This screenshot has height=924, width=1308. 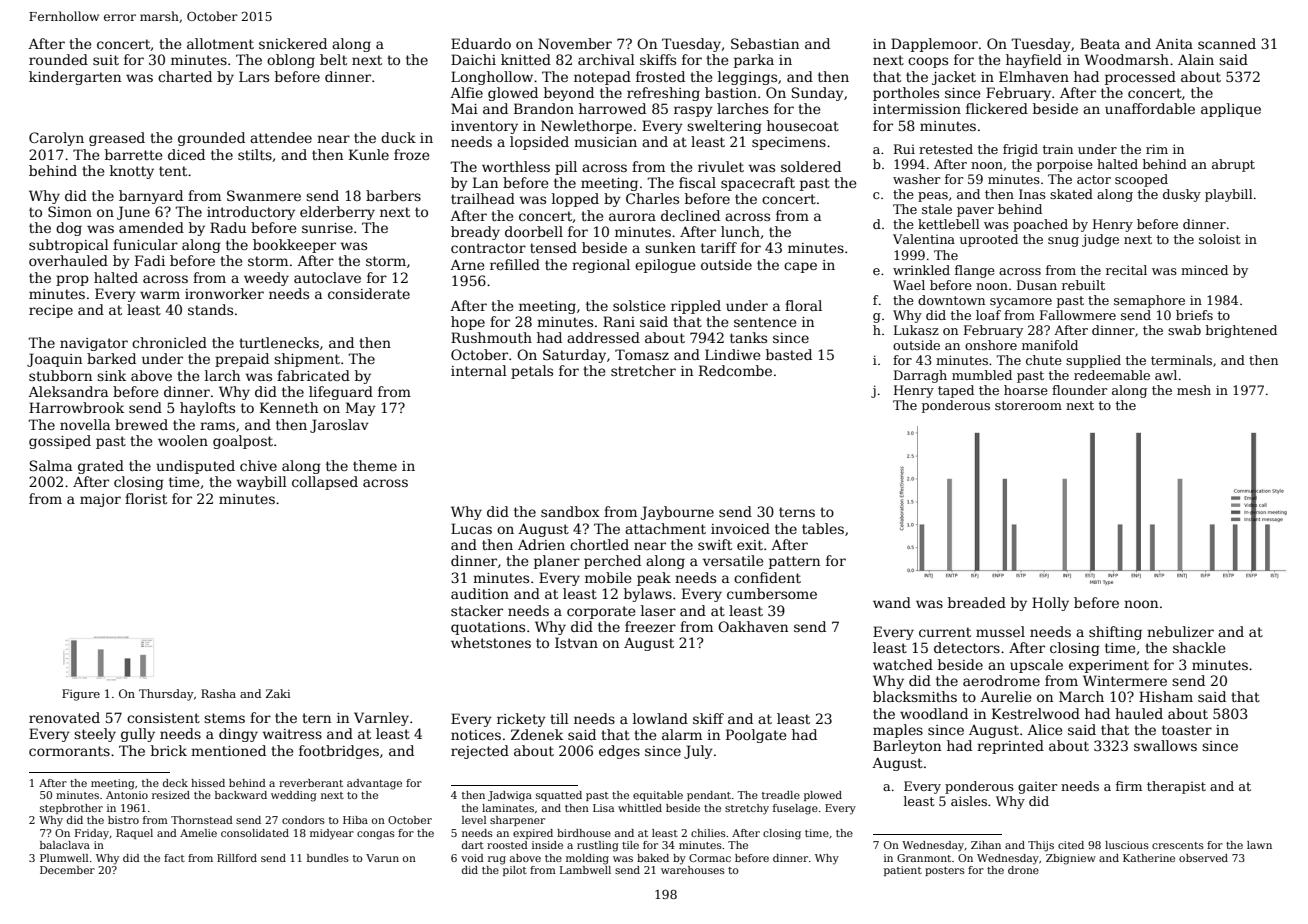 What do you see at coordinates (477, 610) in the screenshot?
I see `stacker` at bounding box center [477, 610].
